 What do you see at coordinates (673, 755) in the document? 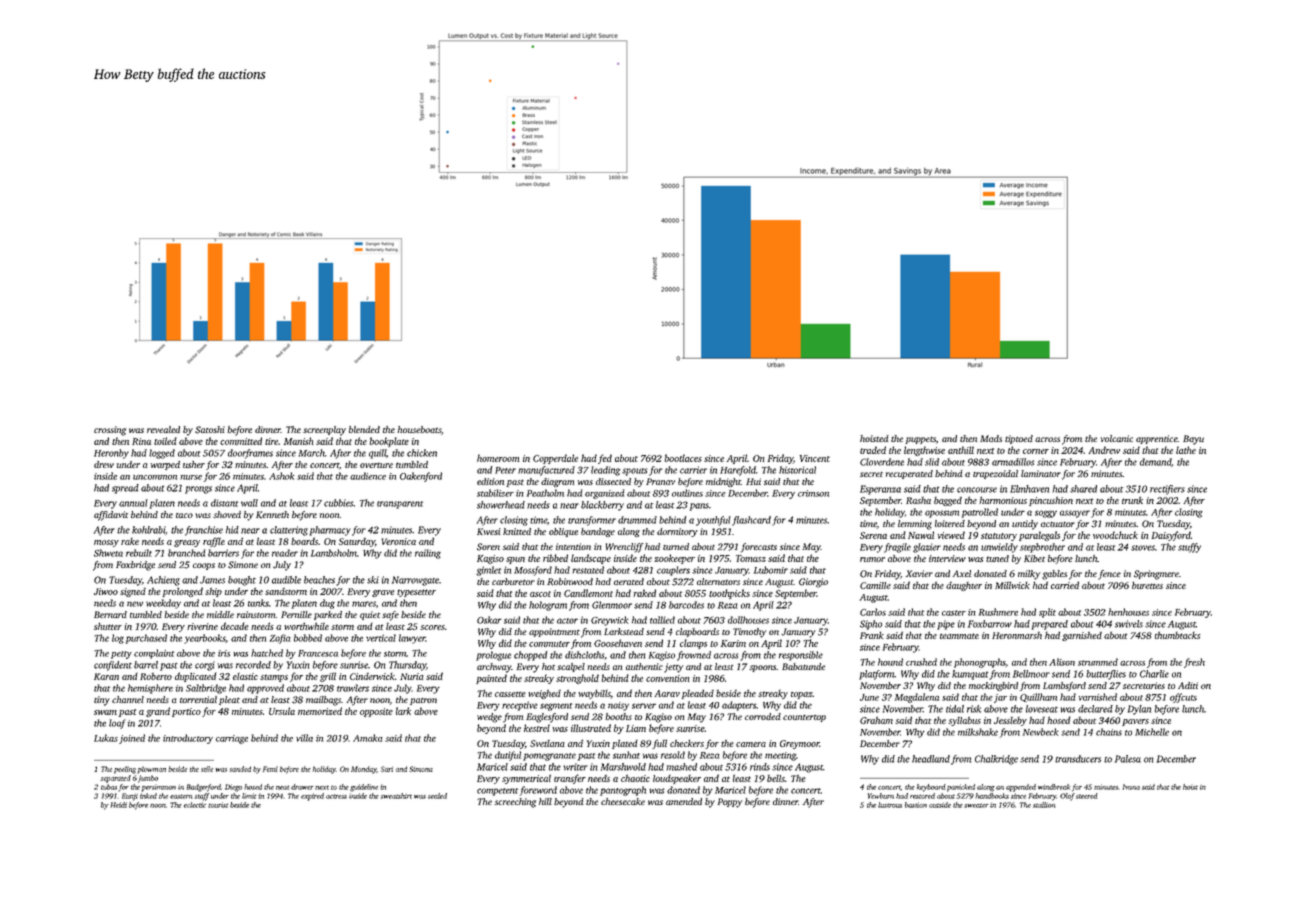
I see `resold` at bounding box center [673, 755].
